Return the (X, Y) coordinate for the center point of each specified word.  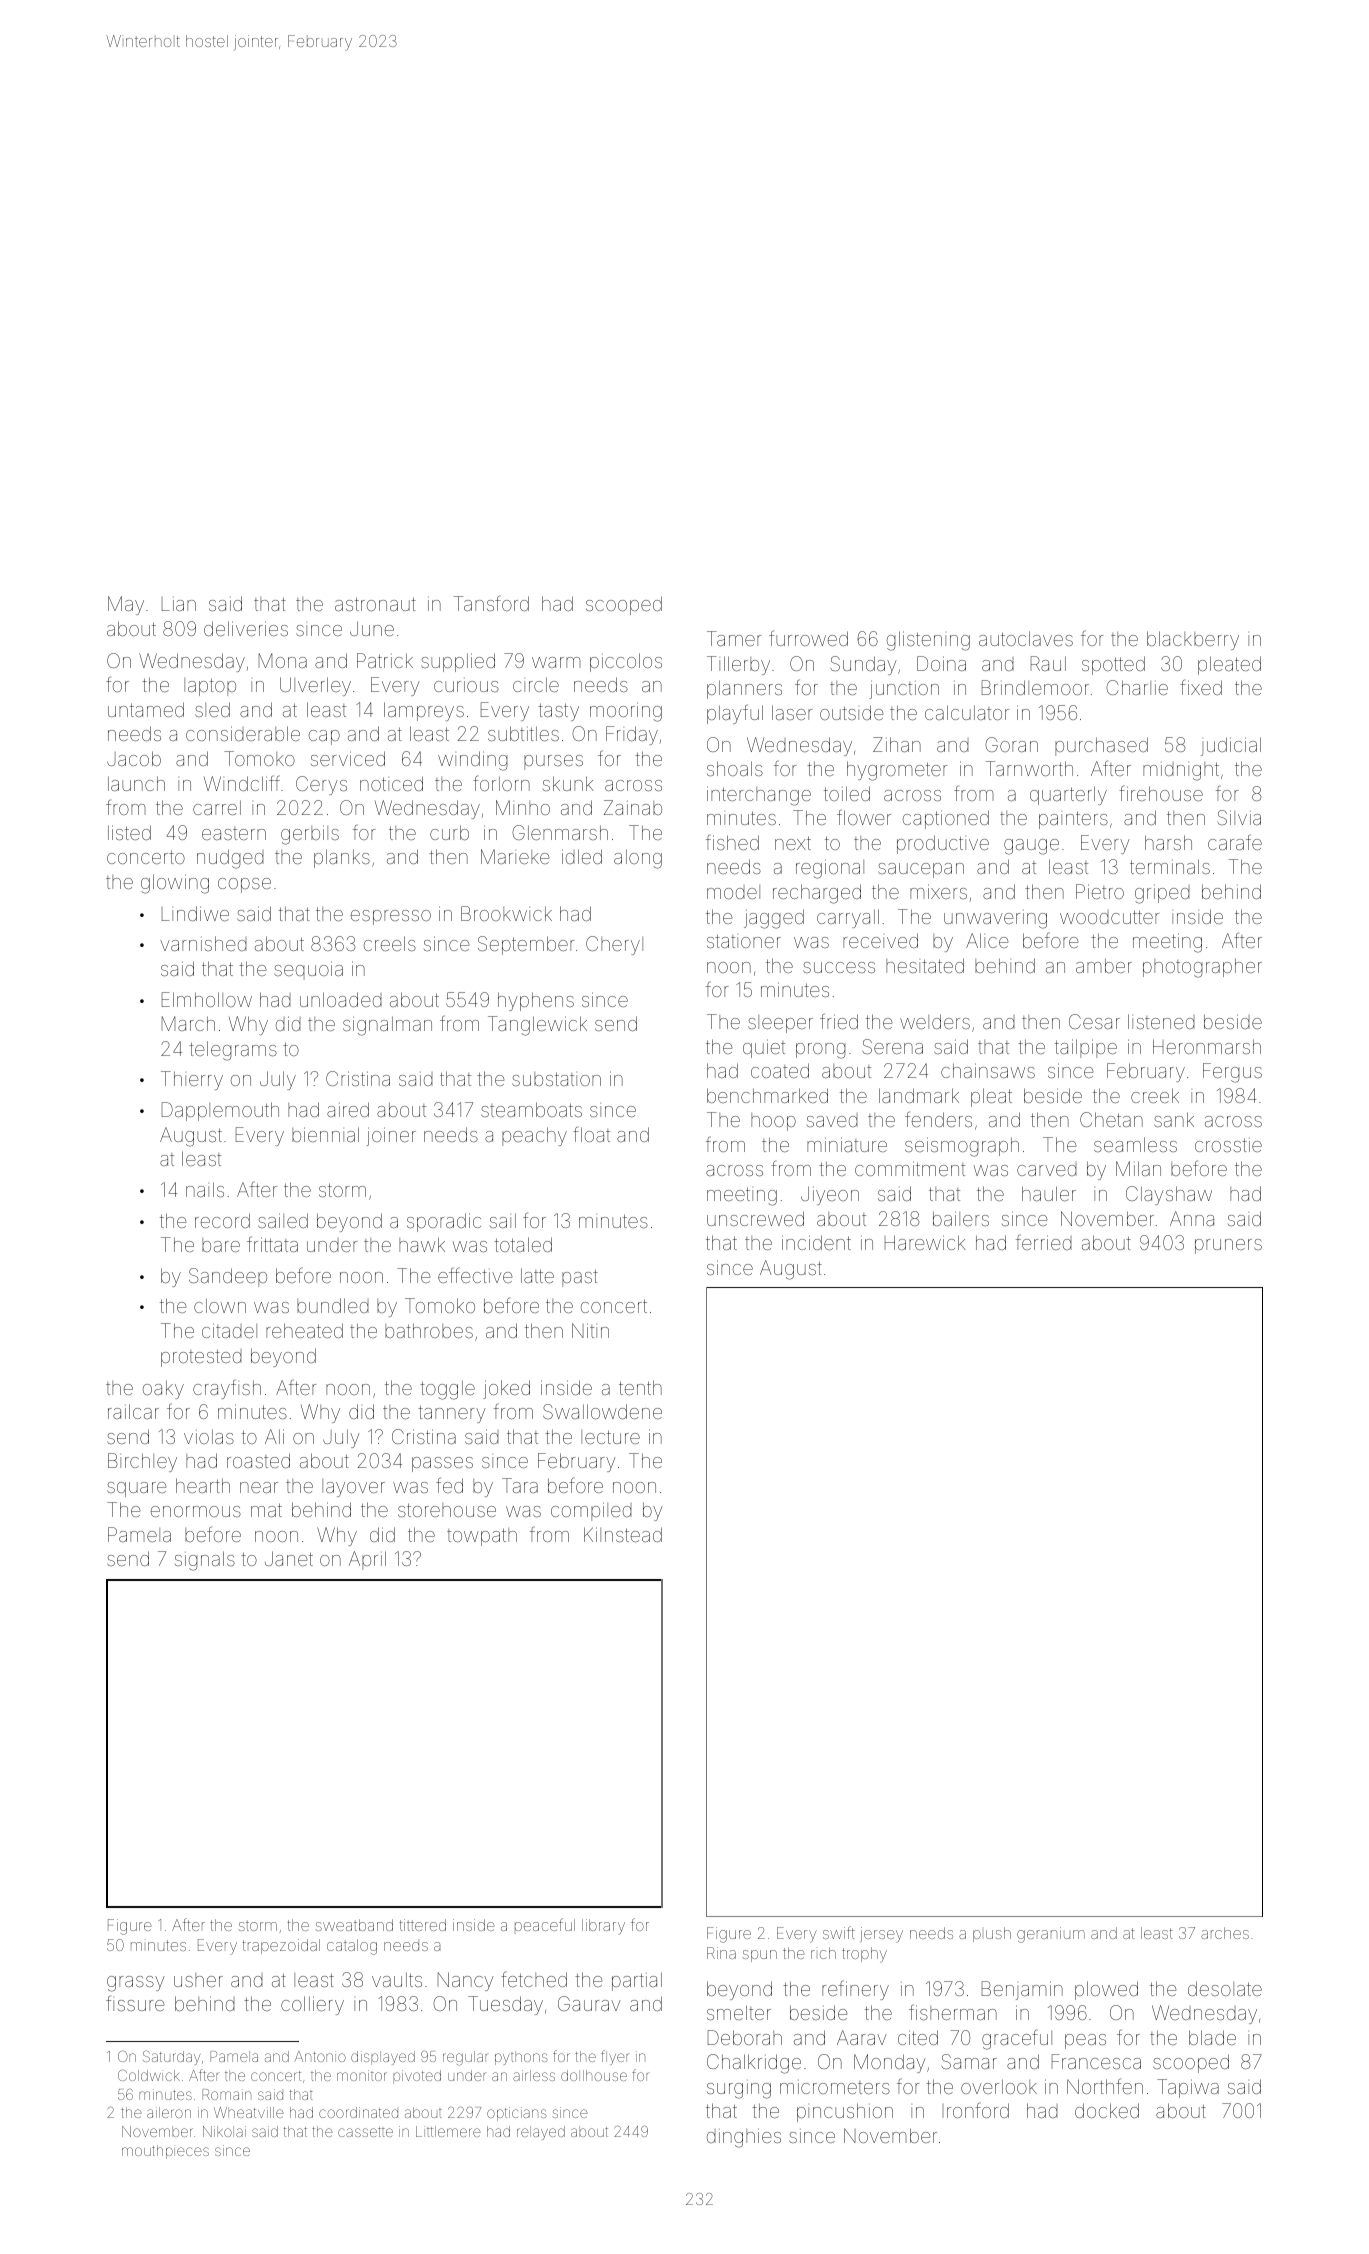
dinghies (744, 2138)
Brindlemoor (1035, 687)
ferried (1044, 1242)
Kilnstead (623, 1534)
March (188, 1023)
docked (1107, 2110)
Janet (289, 1558)
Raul (1048, 663)
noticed (391, 783)
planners (744, 689)
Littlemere (448, 2131)
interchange (759, 796)
